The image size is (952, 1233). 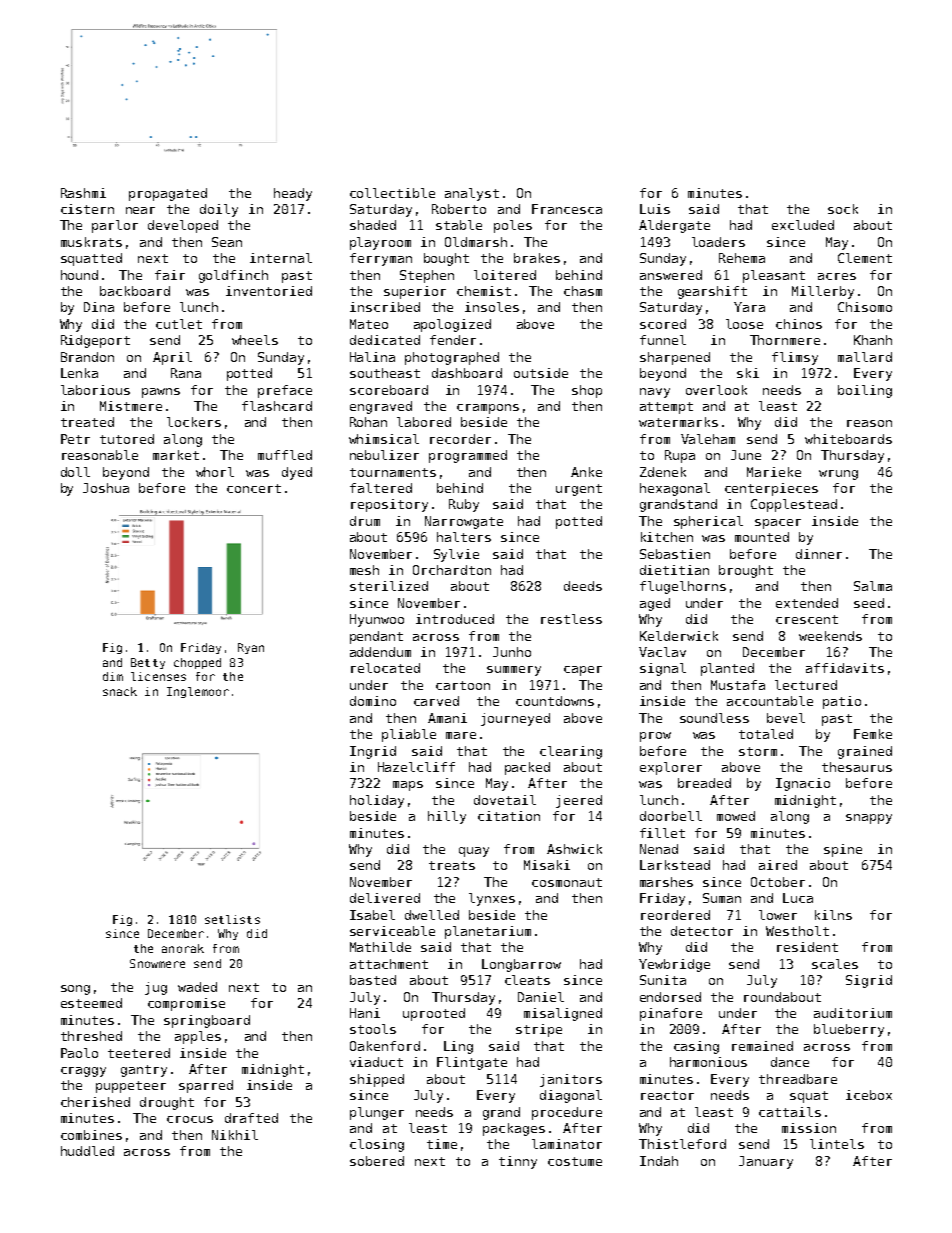 What do you see at coordinates (83, 193) in the page?
I see `Rashmi` at bounding box center [83, 193].
